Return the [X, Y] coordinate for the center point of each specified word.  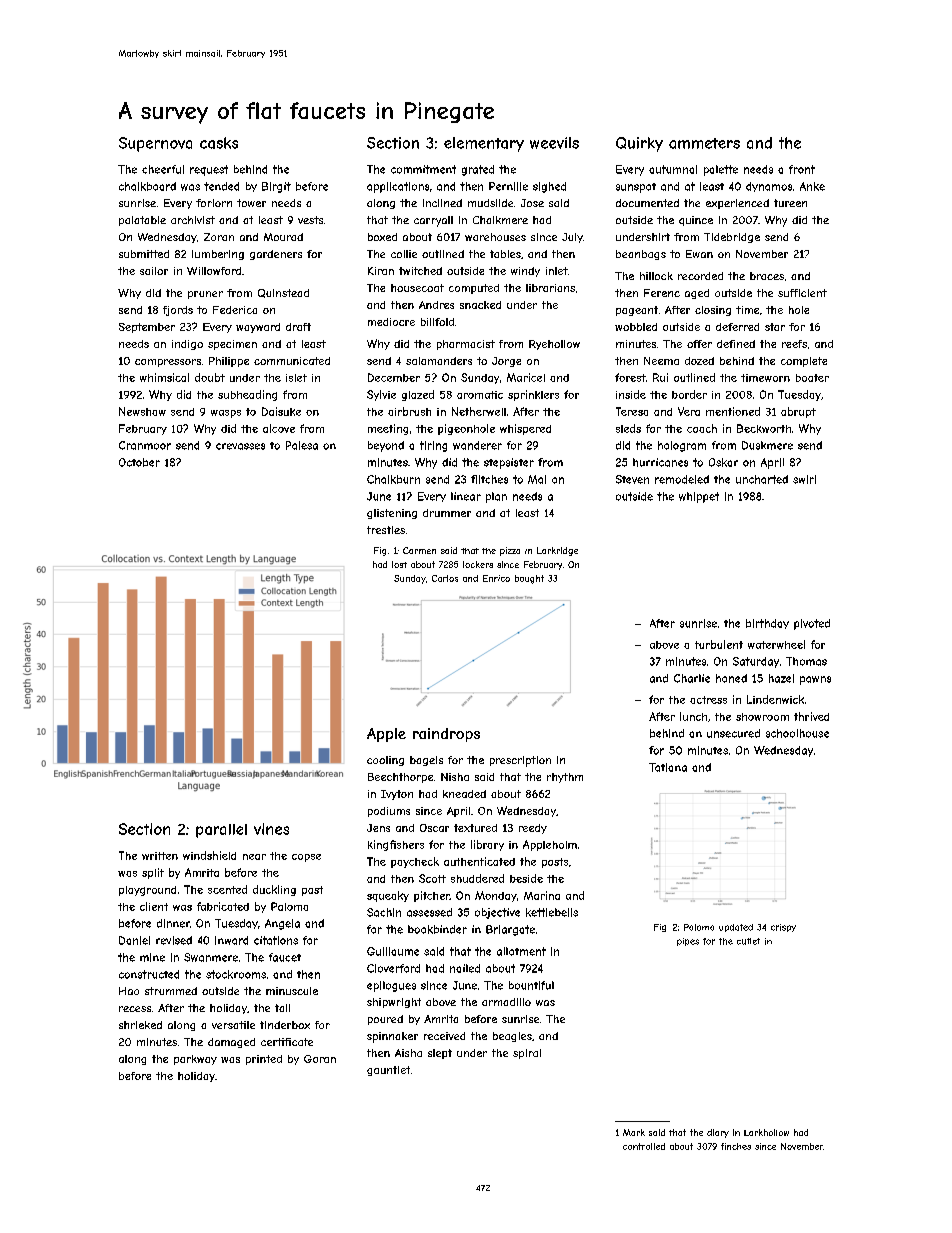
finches [736, 1146]
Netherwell [479, 411]
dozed [699, 361]
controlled [644, 1146]
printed [264, 1060]
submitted [144, 254]
